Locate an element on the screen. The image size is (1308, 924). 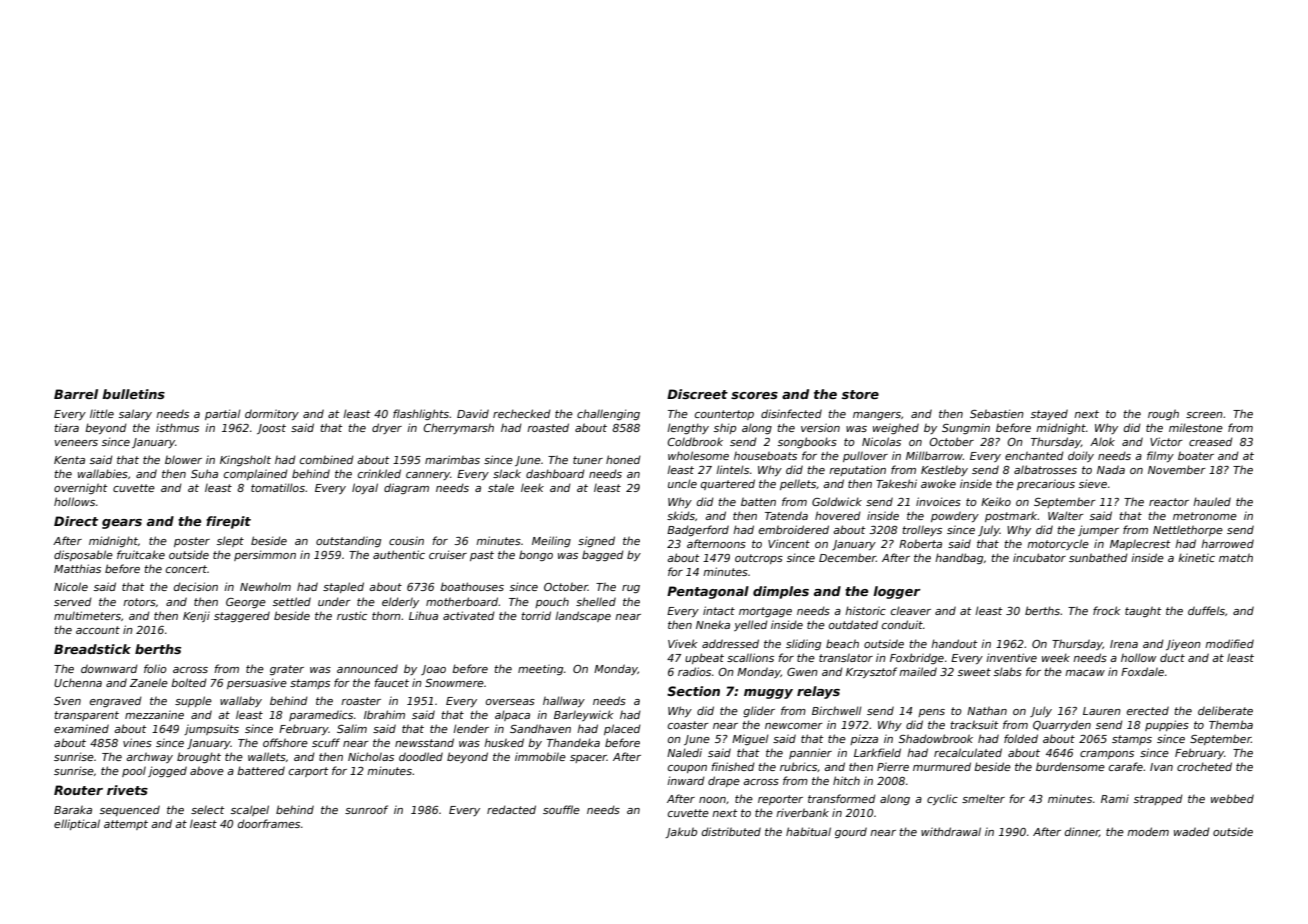
screen is located at coordinates (1204, 415).
